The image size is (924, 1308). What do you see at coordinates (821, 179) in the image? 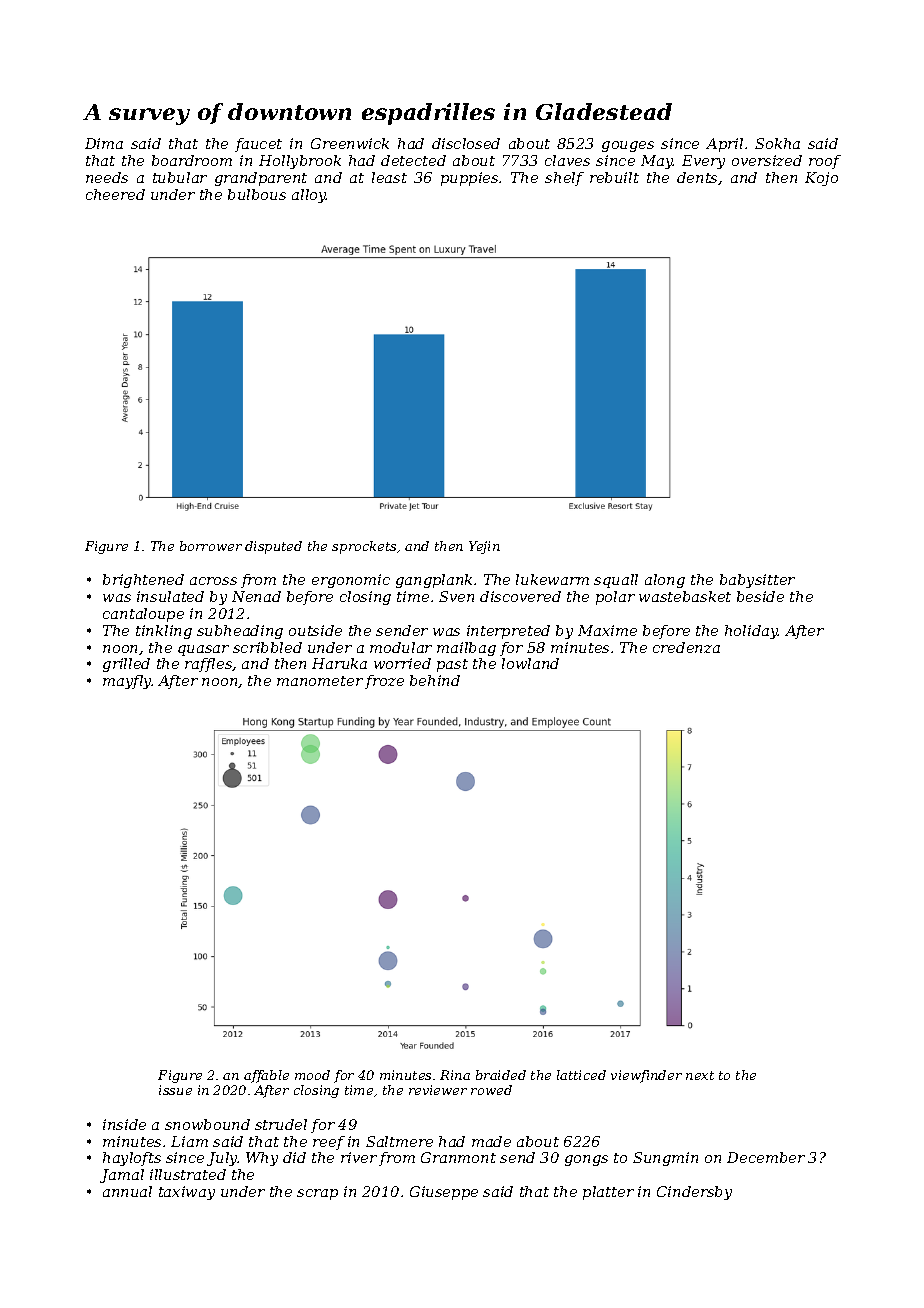
I see `Kojo` at bounding box center [821, 179].
